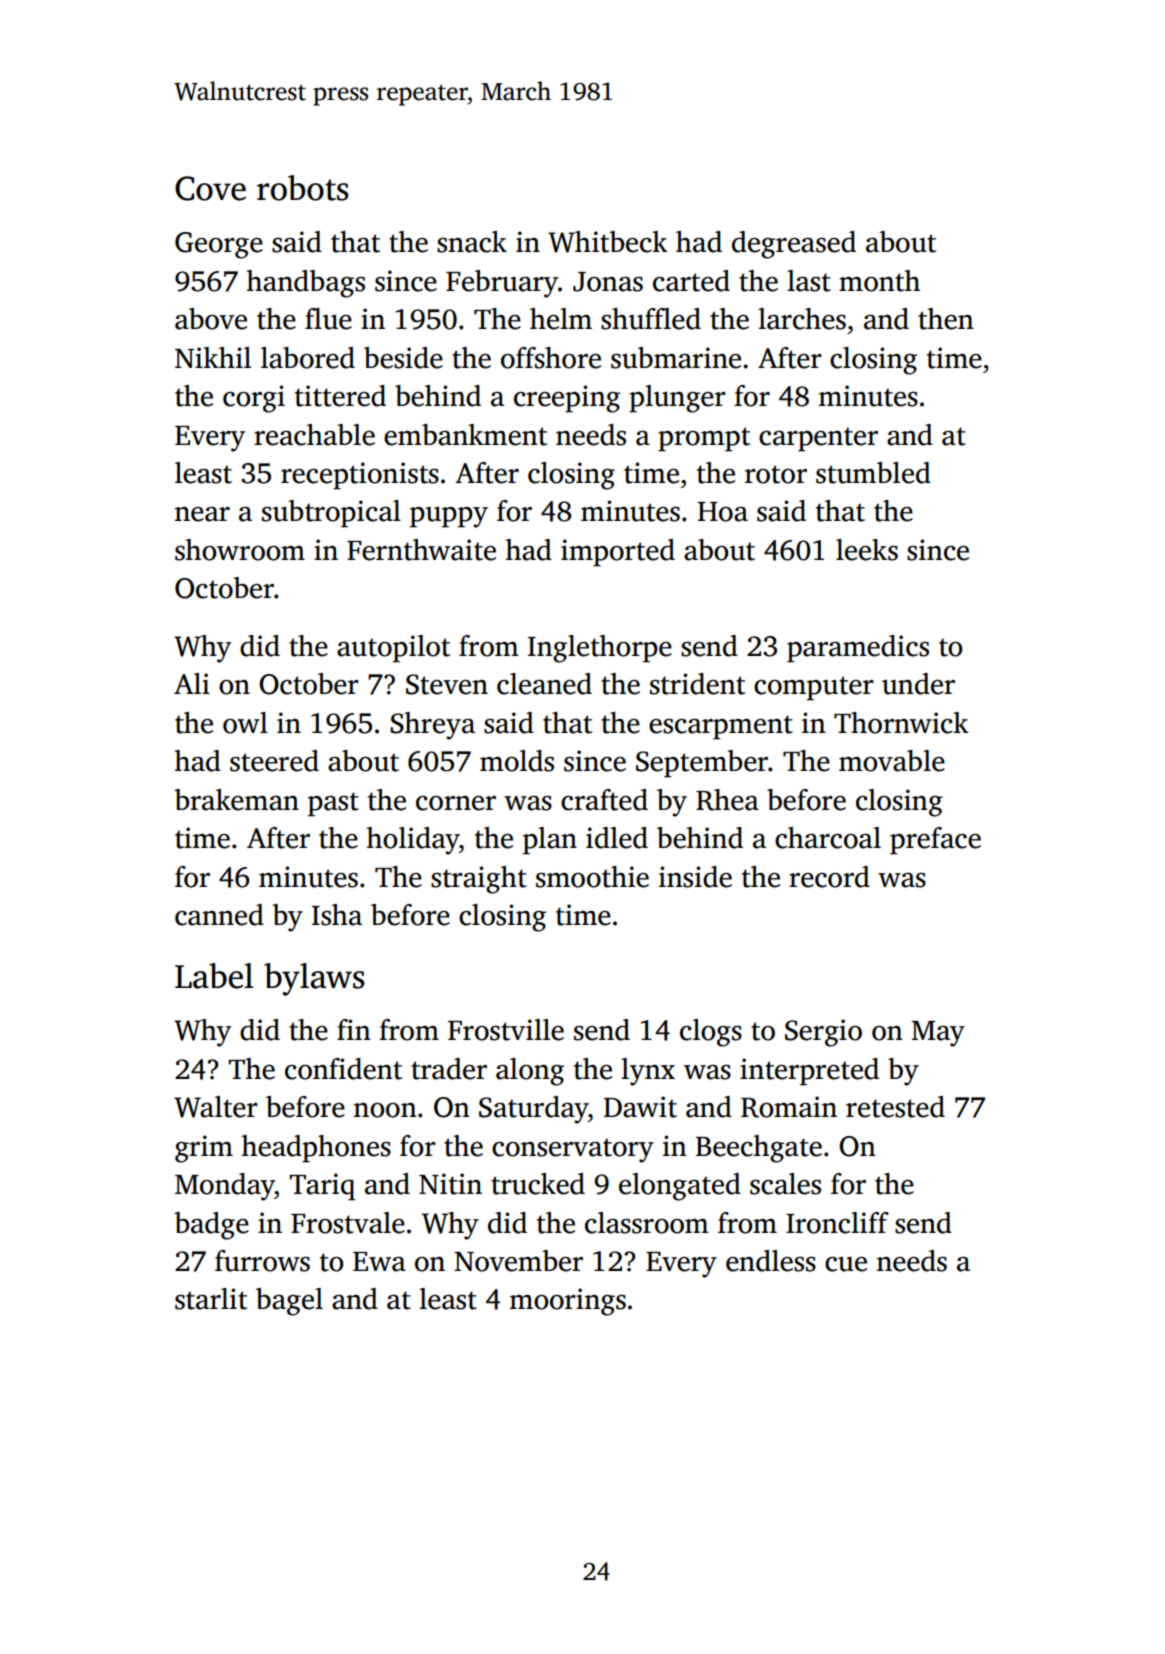  I want to click on noon, so click(385, 1110).
